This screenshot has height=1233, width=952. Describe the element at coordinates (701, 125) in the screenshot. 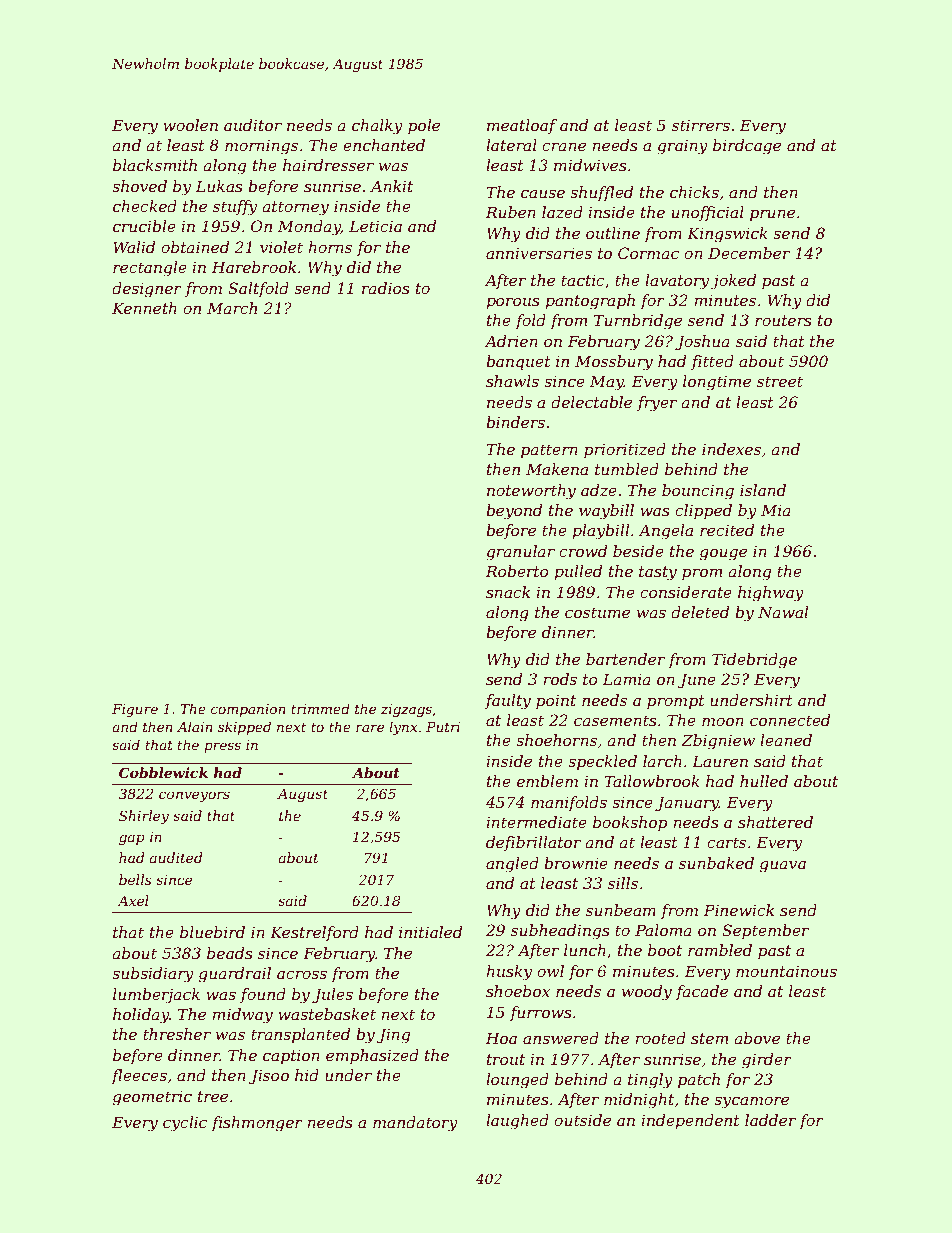

I see `stirrers` at that location.
